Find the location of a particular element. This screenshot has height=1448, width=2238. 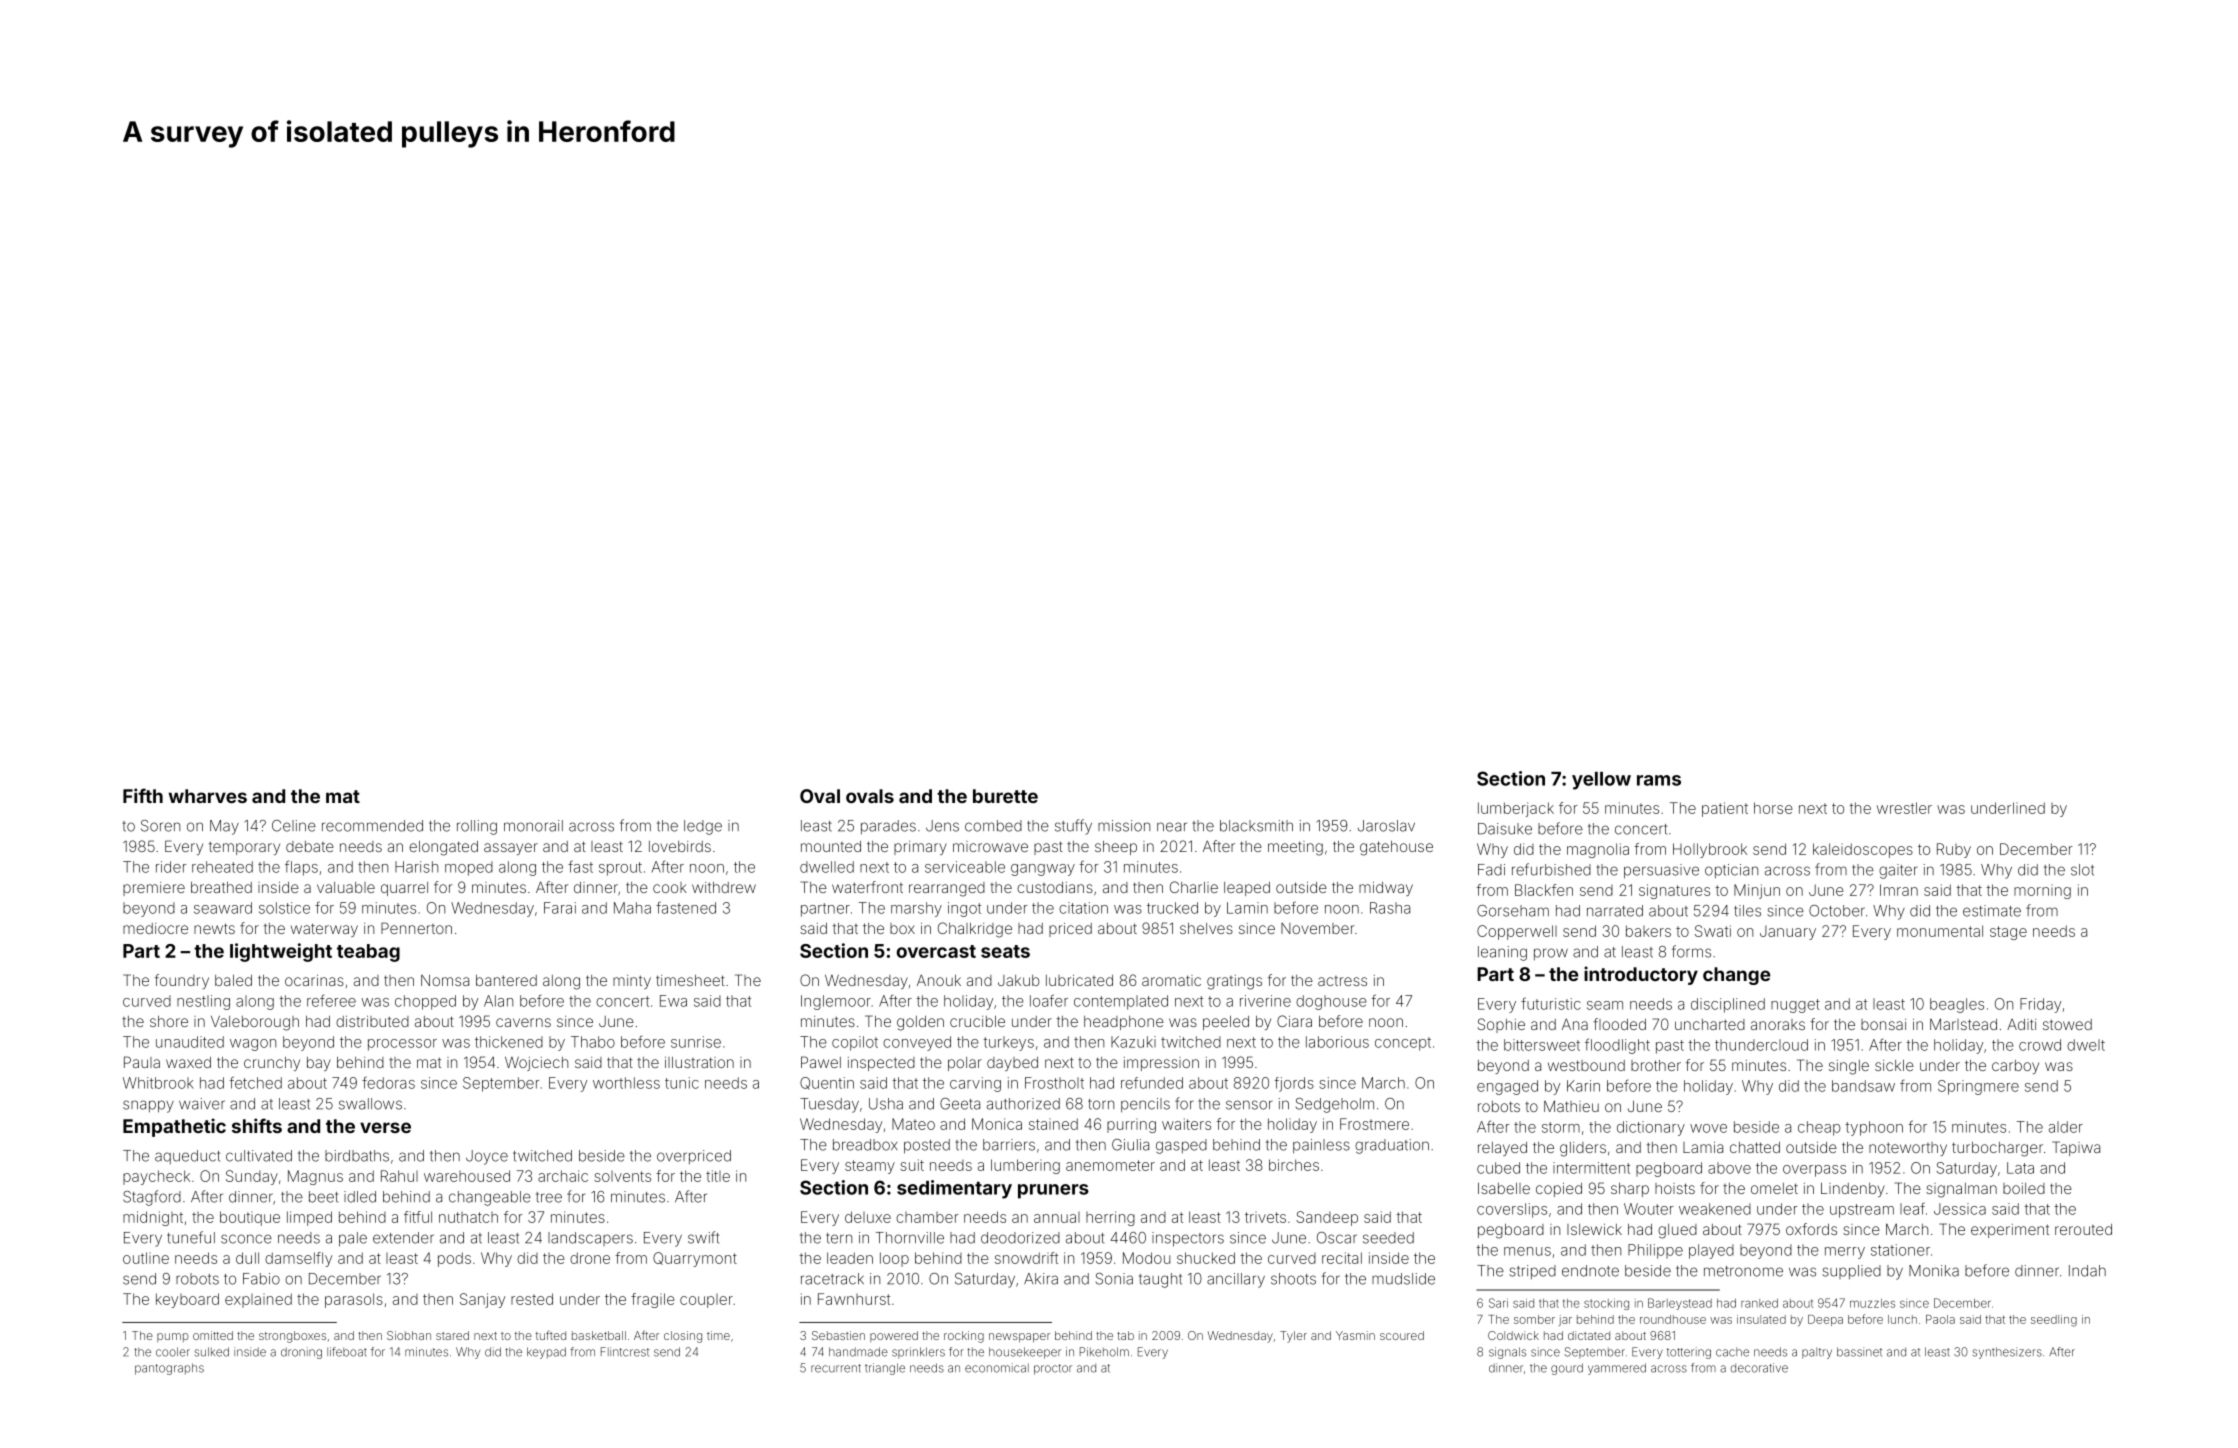

forms is located at coordinates (1691, 951).
